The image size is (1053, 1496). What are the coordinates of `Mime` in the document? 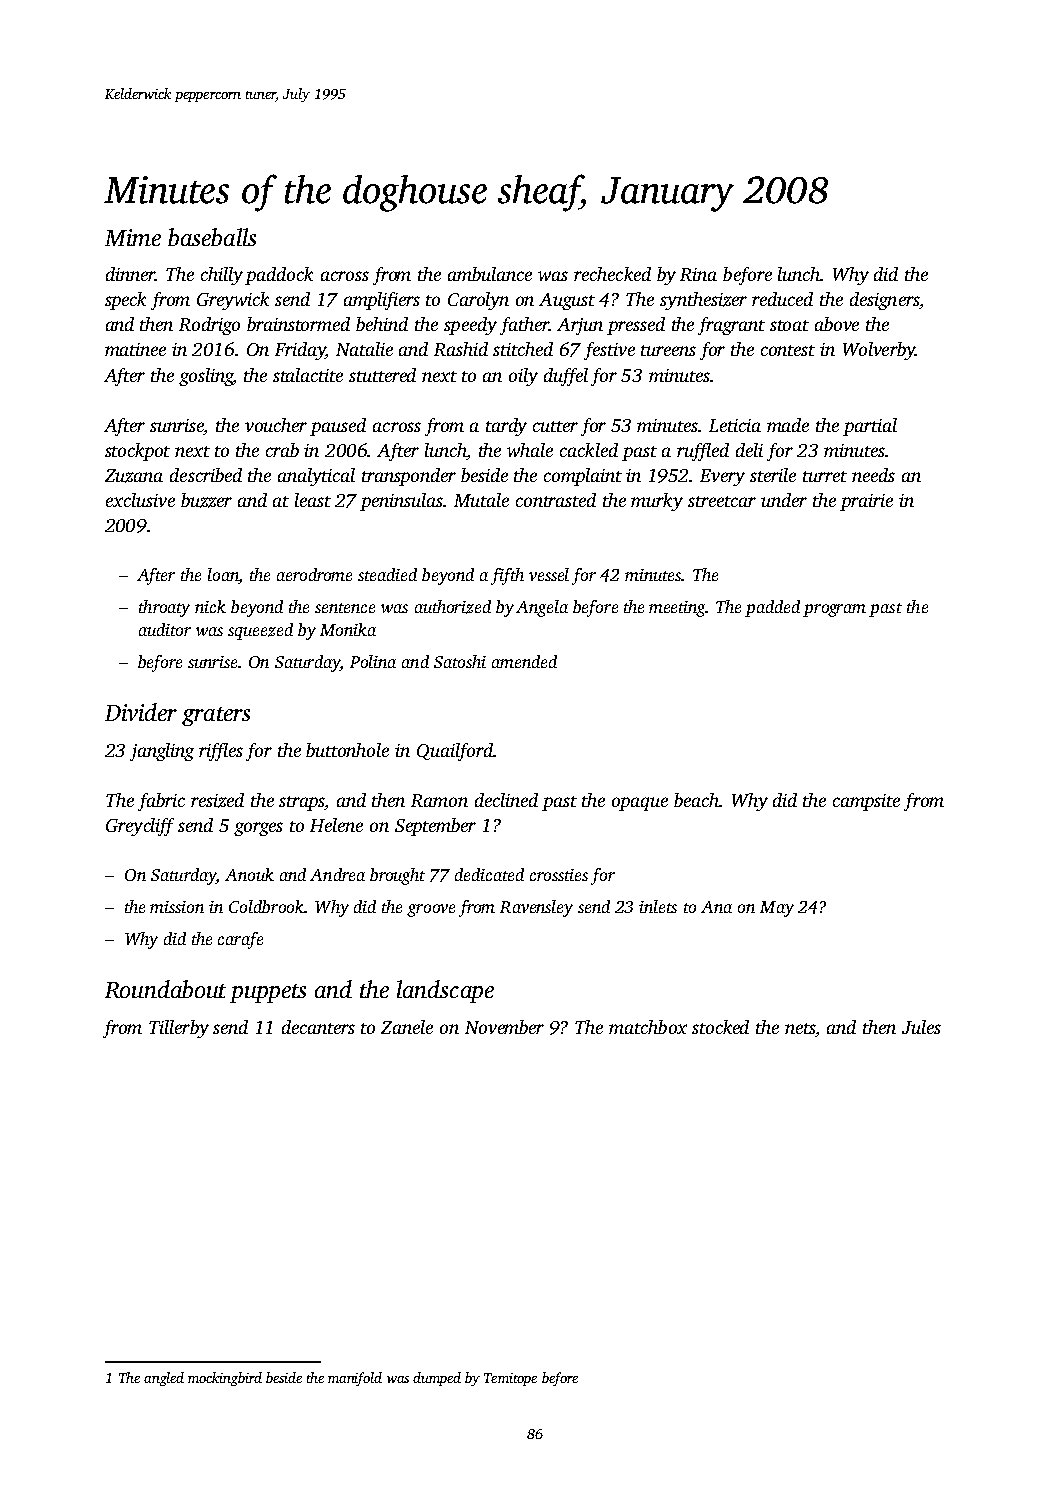 It's located at (133, 237).
